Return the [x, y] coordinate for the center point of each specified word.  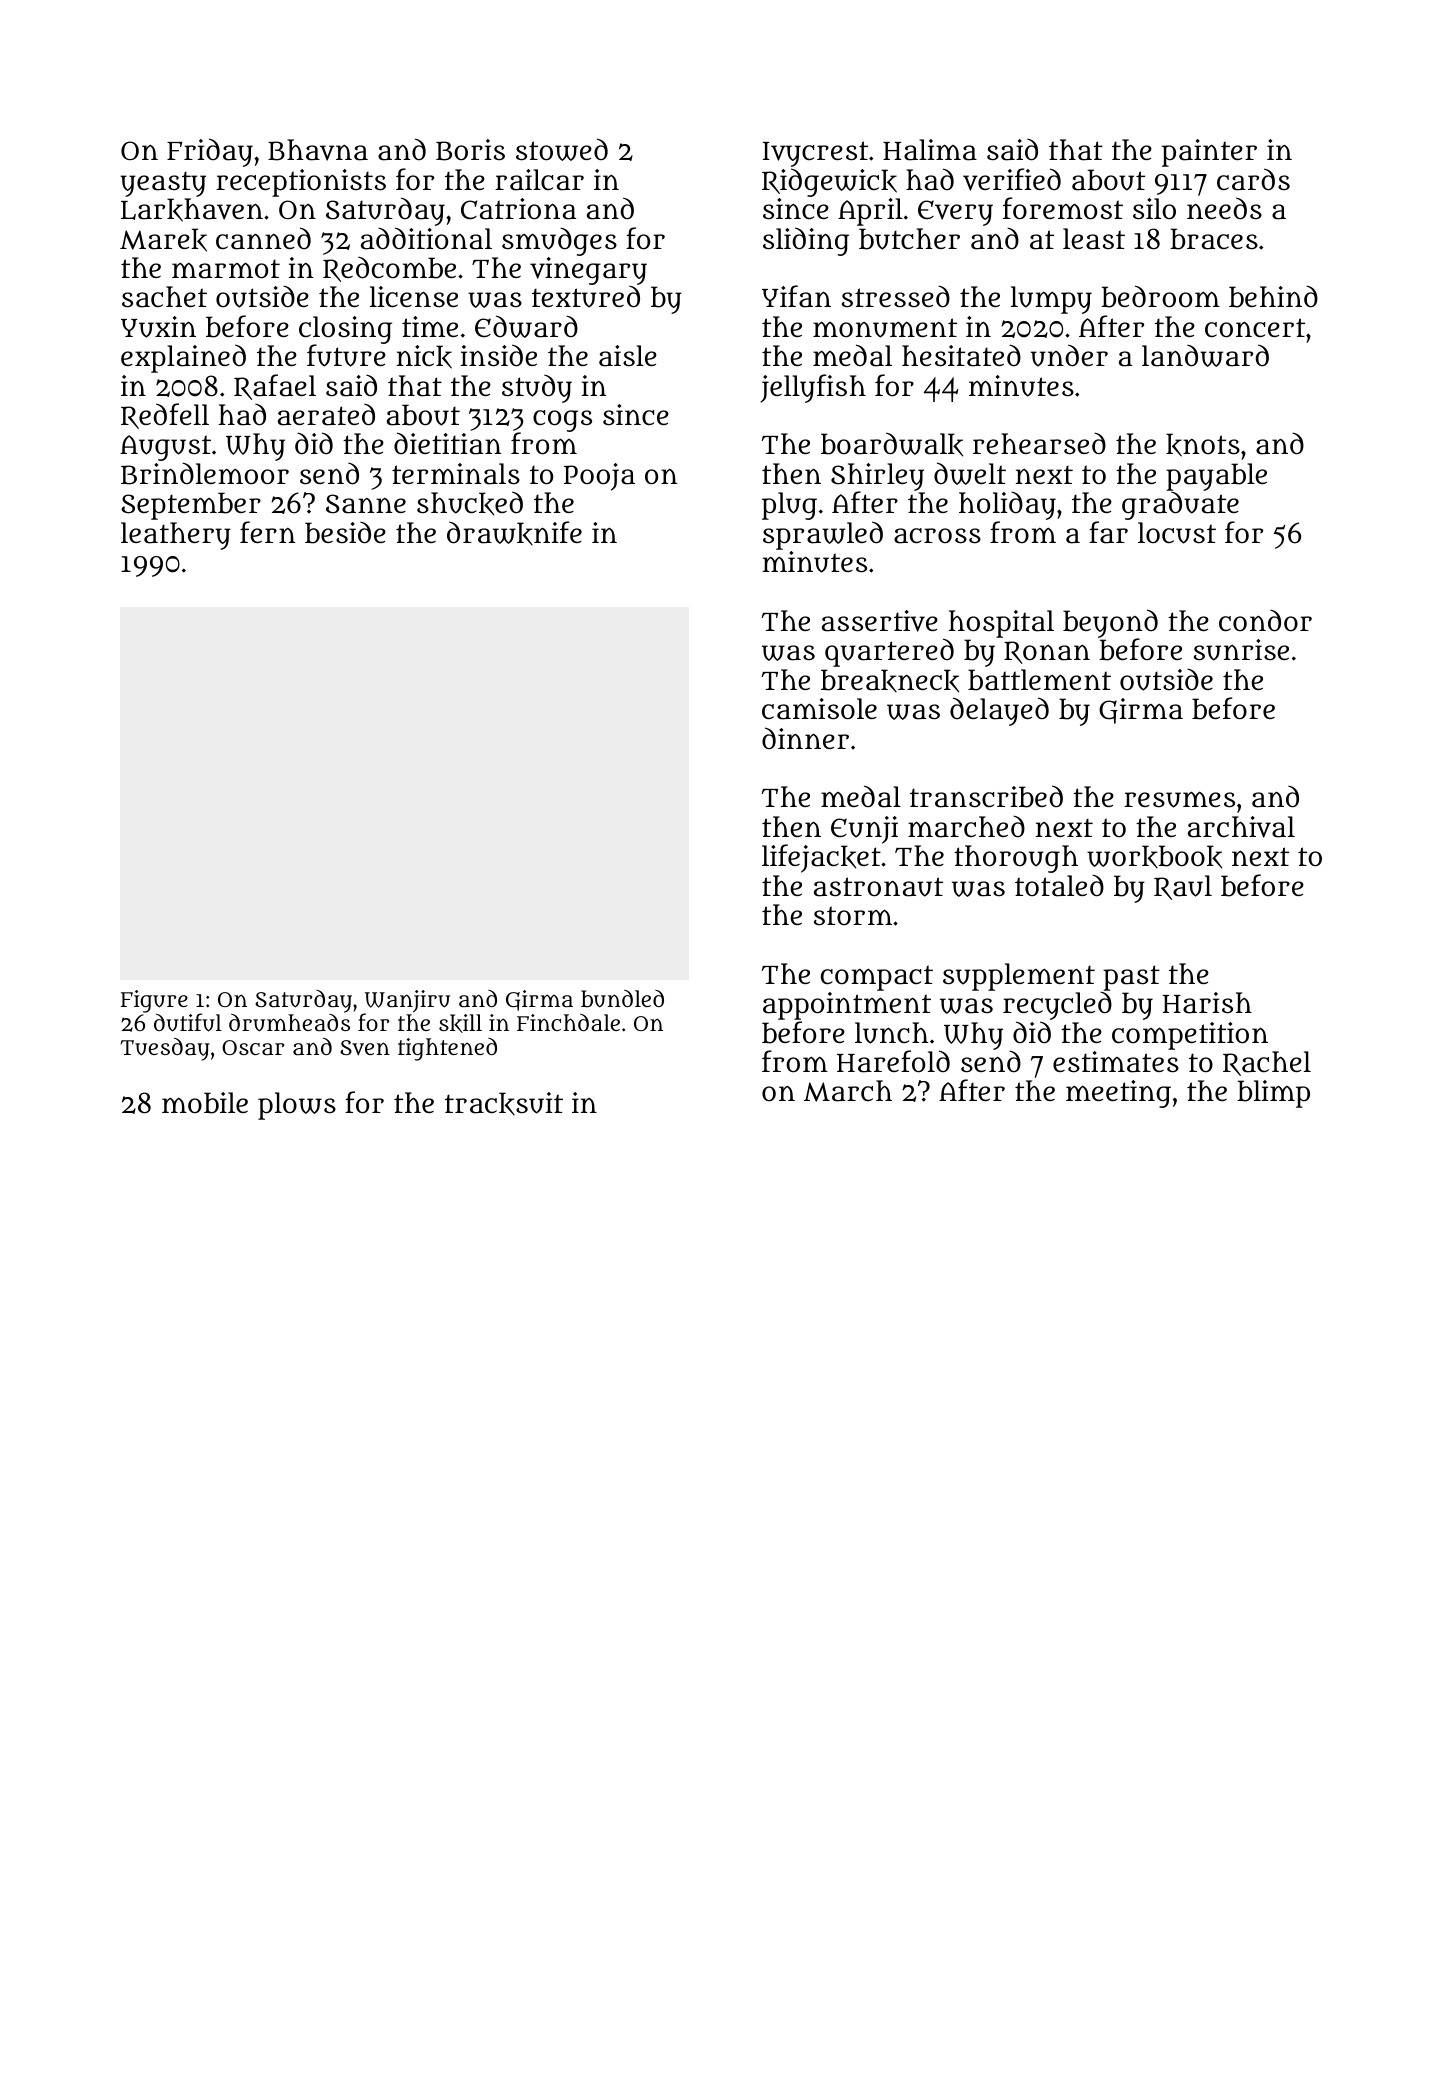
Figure [154, 1001]
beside [345, 533]
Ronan [1047, 652]
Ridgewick [829, 182]
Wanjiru [406, 1002]
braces [1214, 239]
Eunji [864, 830]
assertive [880, 621]
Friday [210, 152]
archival [1241, 827]
